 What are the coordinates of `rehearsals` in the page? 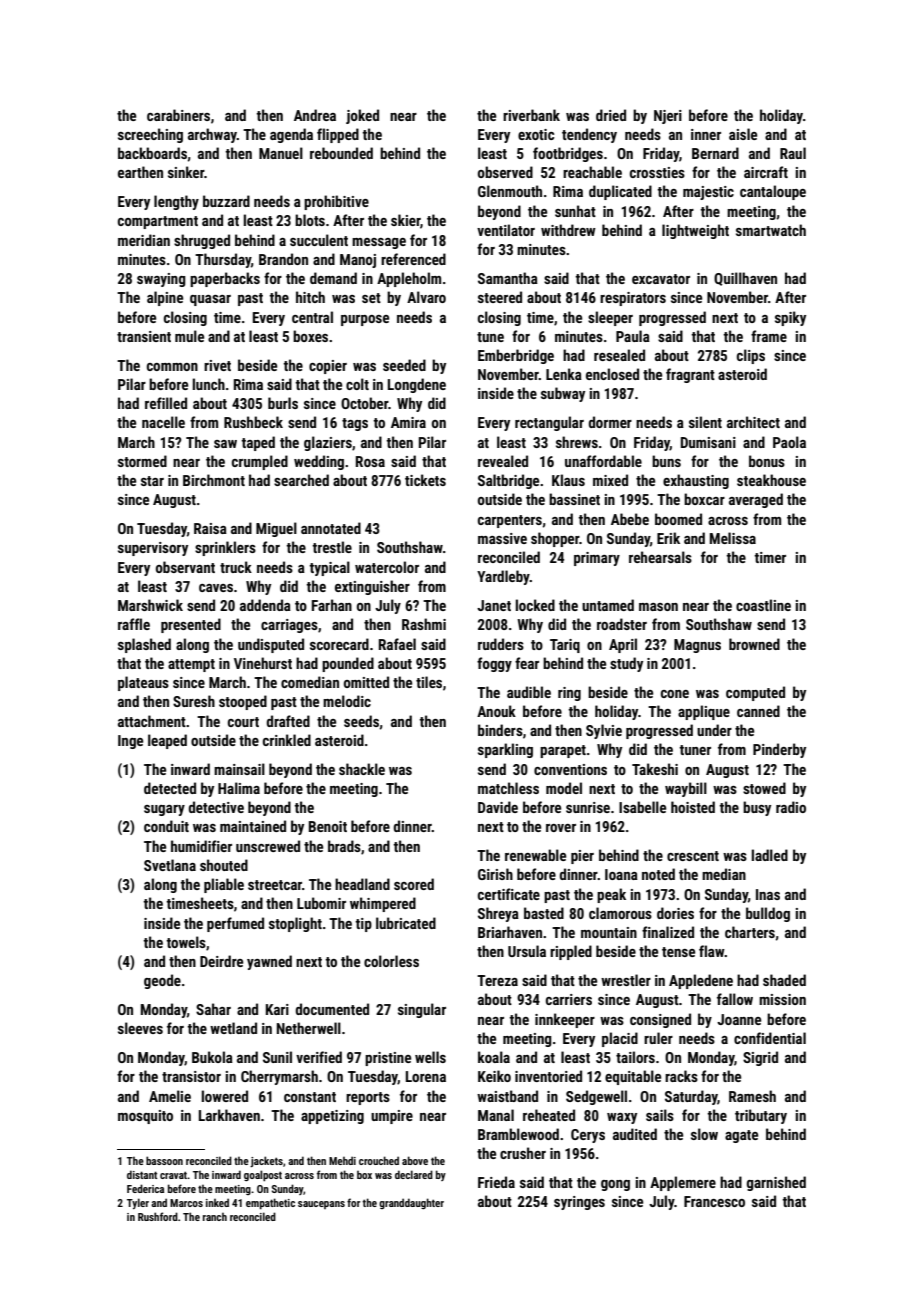 It's located at (660, 557).
